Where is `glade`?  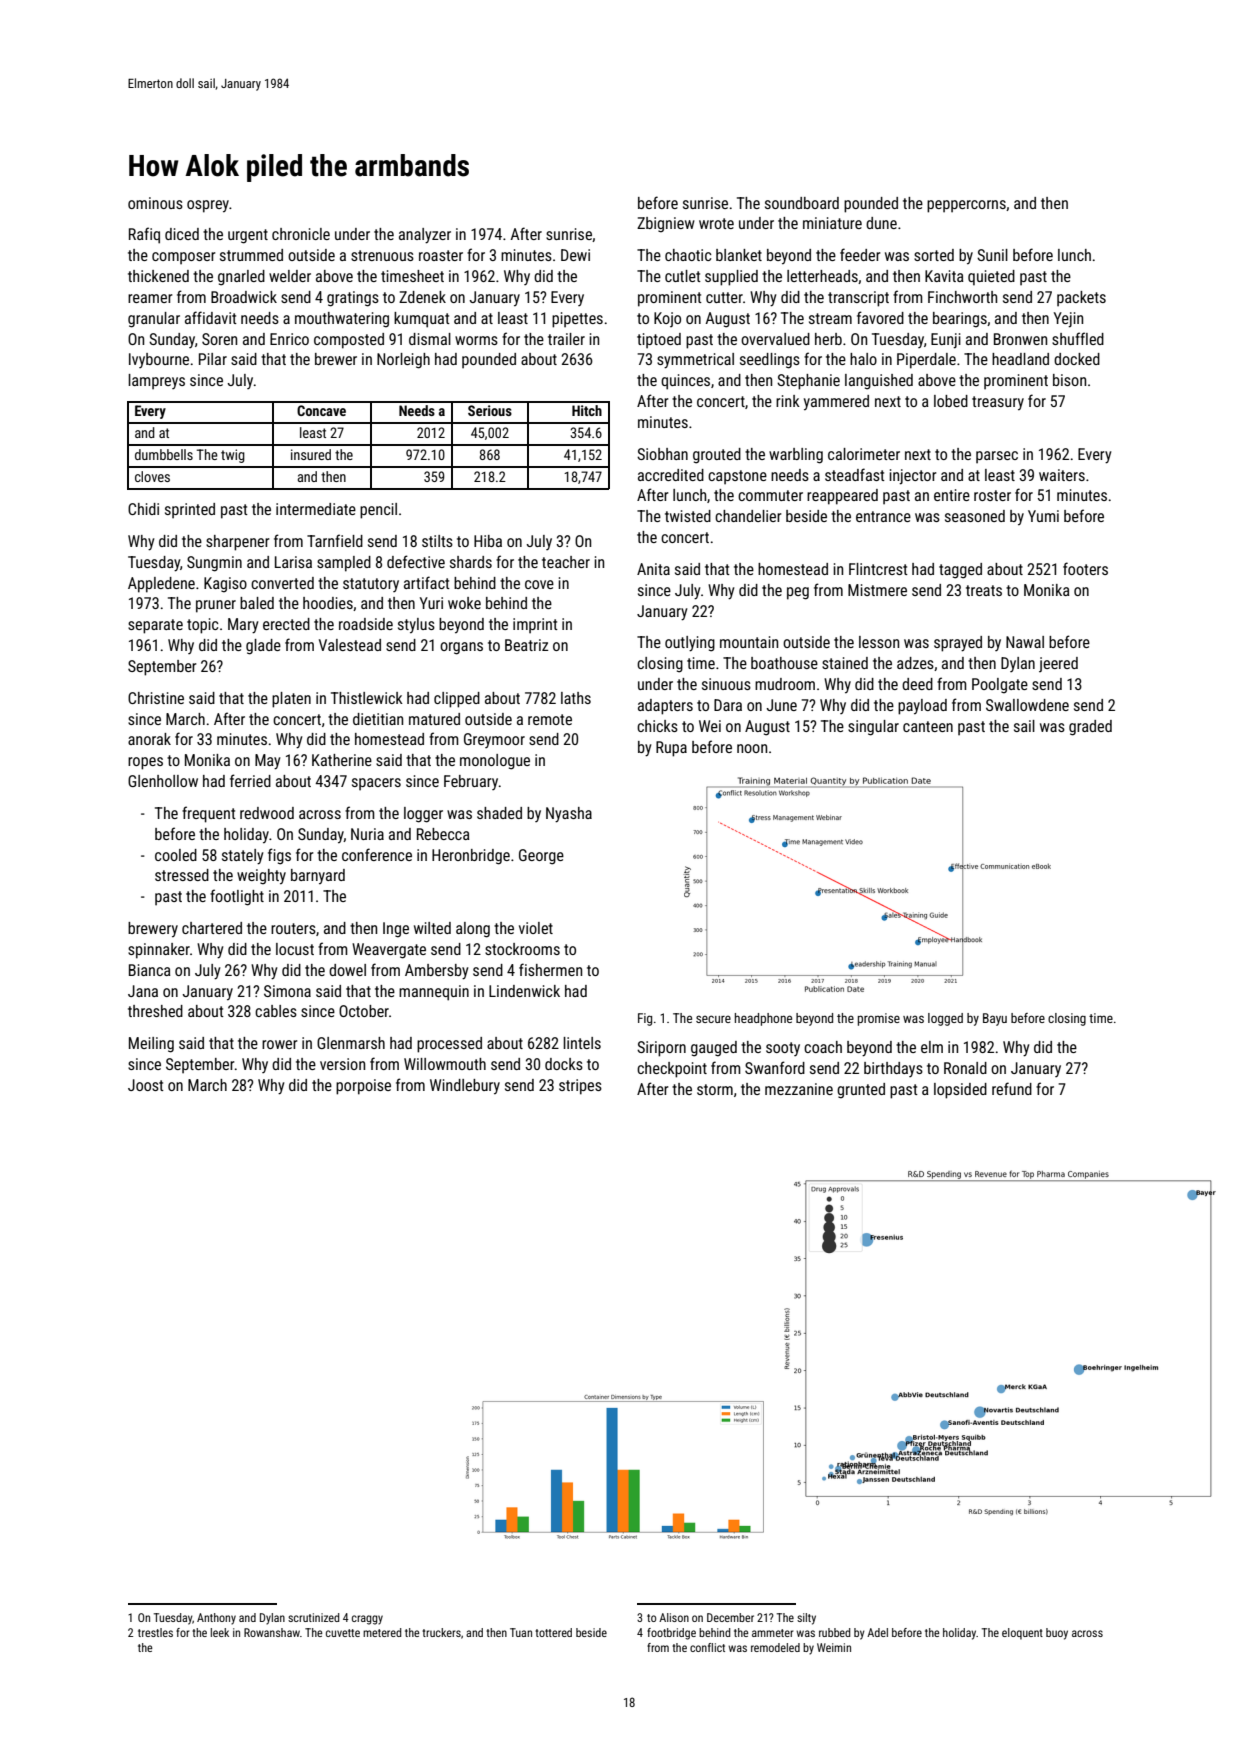
glade is located at coordinates (263, 647).
